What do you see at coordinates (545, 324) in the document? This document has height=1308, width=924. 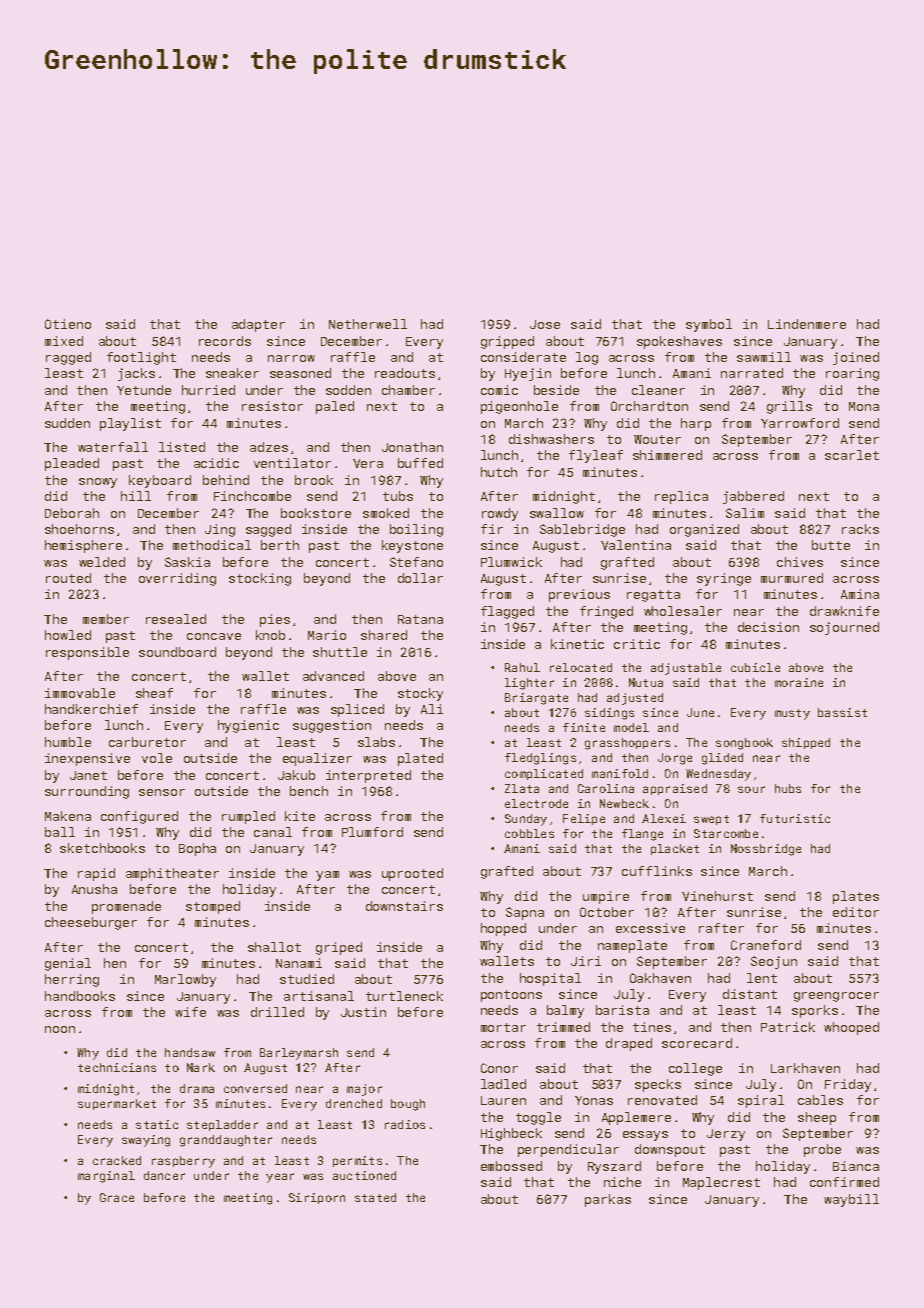 I see `Jose` at bounding box center [545, 324].
